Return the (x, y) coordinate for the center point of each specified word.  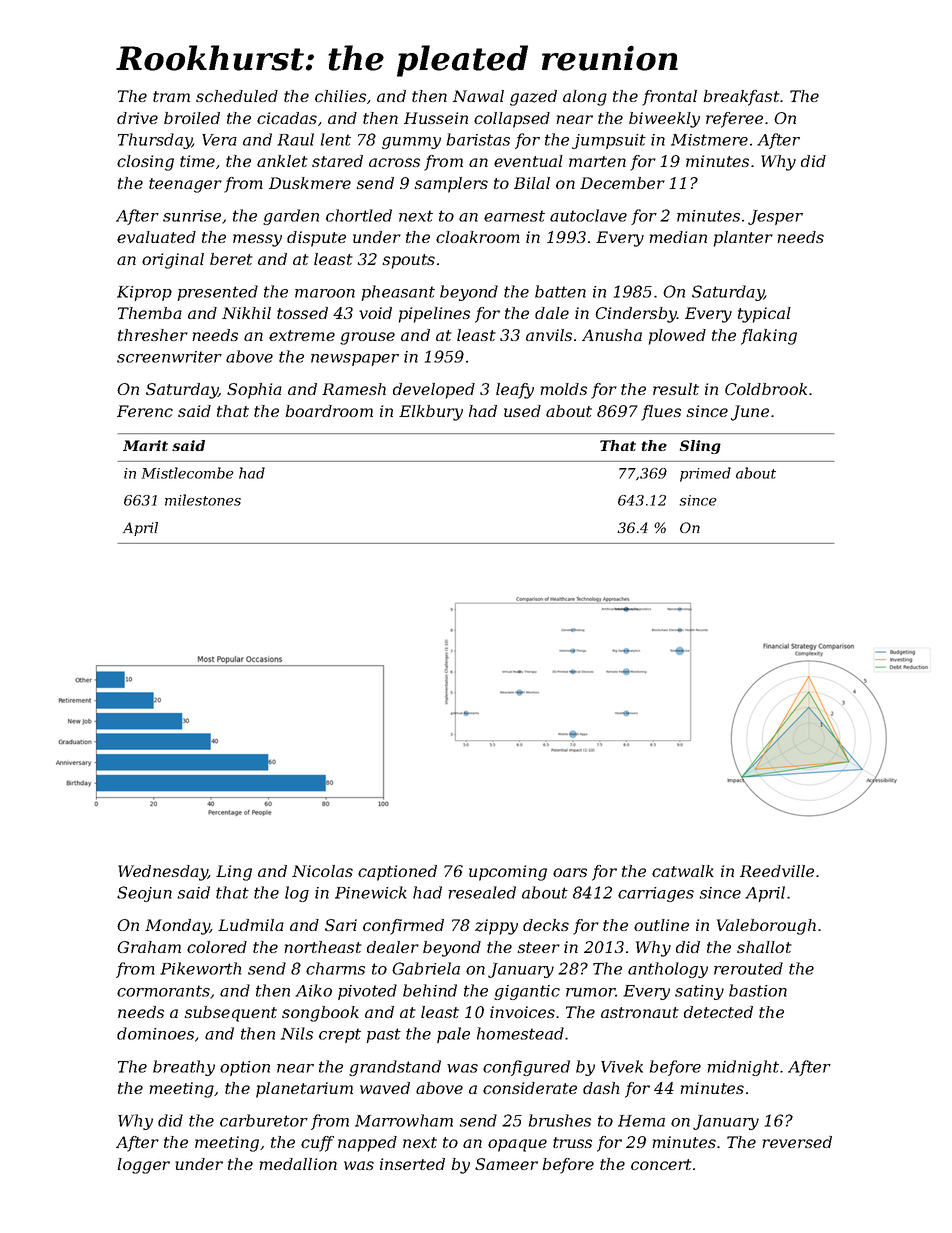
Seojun (144, 894)
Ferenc (145, 411)
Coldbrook (766, 389)
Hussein (436, 118)
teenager (185, 185)
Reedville (777, 871)
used (522, 411)
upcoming (508, 873)
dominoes (155, 1033)
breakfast (741, 98)
